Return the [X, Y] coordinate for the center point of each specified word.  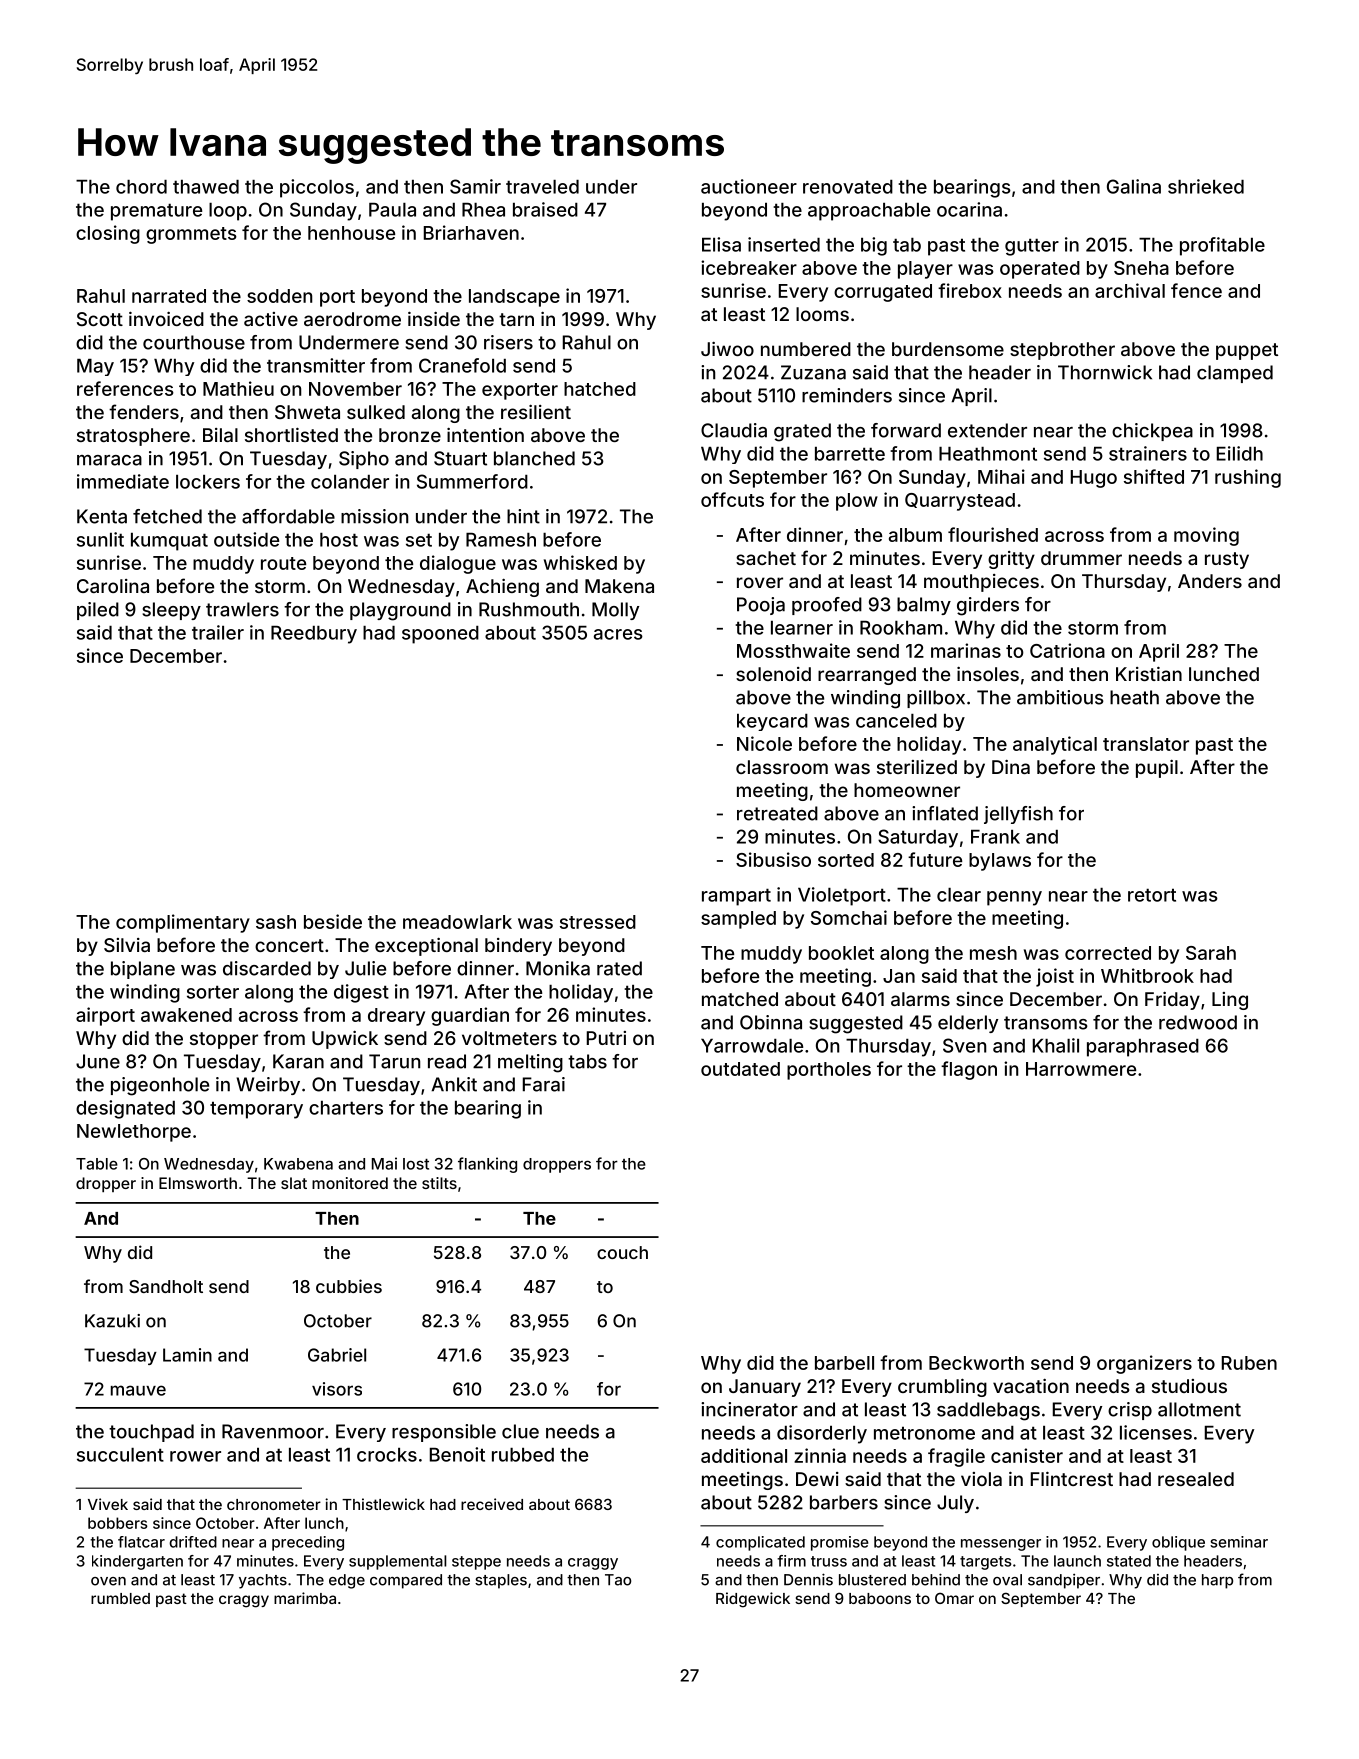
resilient [536, 412]
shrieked [1206, 186]
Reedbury [314, 635]
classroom [782, 767]
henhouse [351, 233]
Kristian [1149, 674]
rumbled [120, 1598]
